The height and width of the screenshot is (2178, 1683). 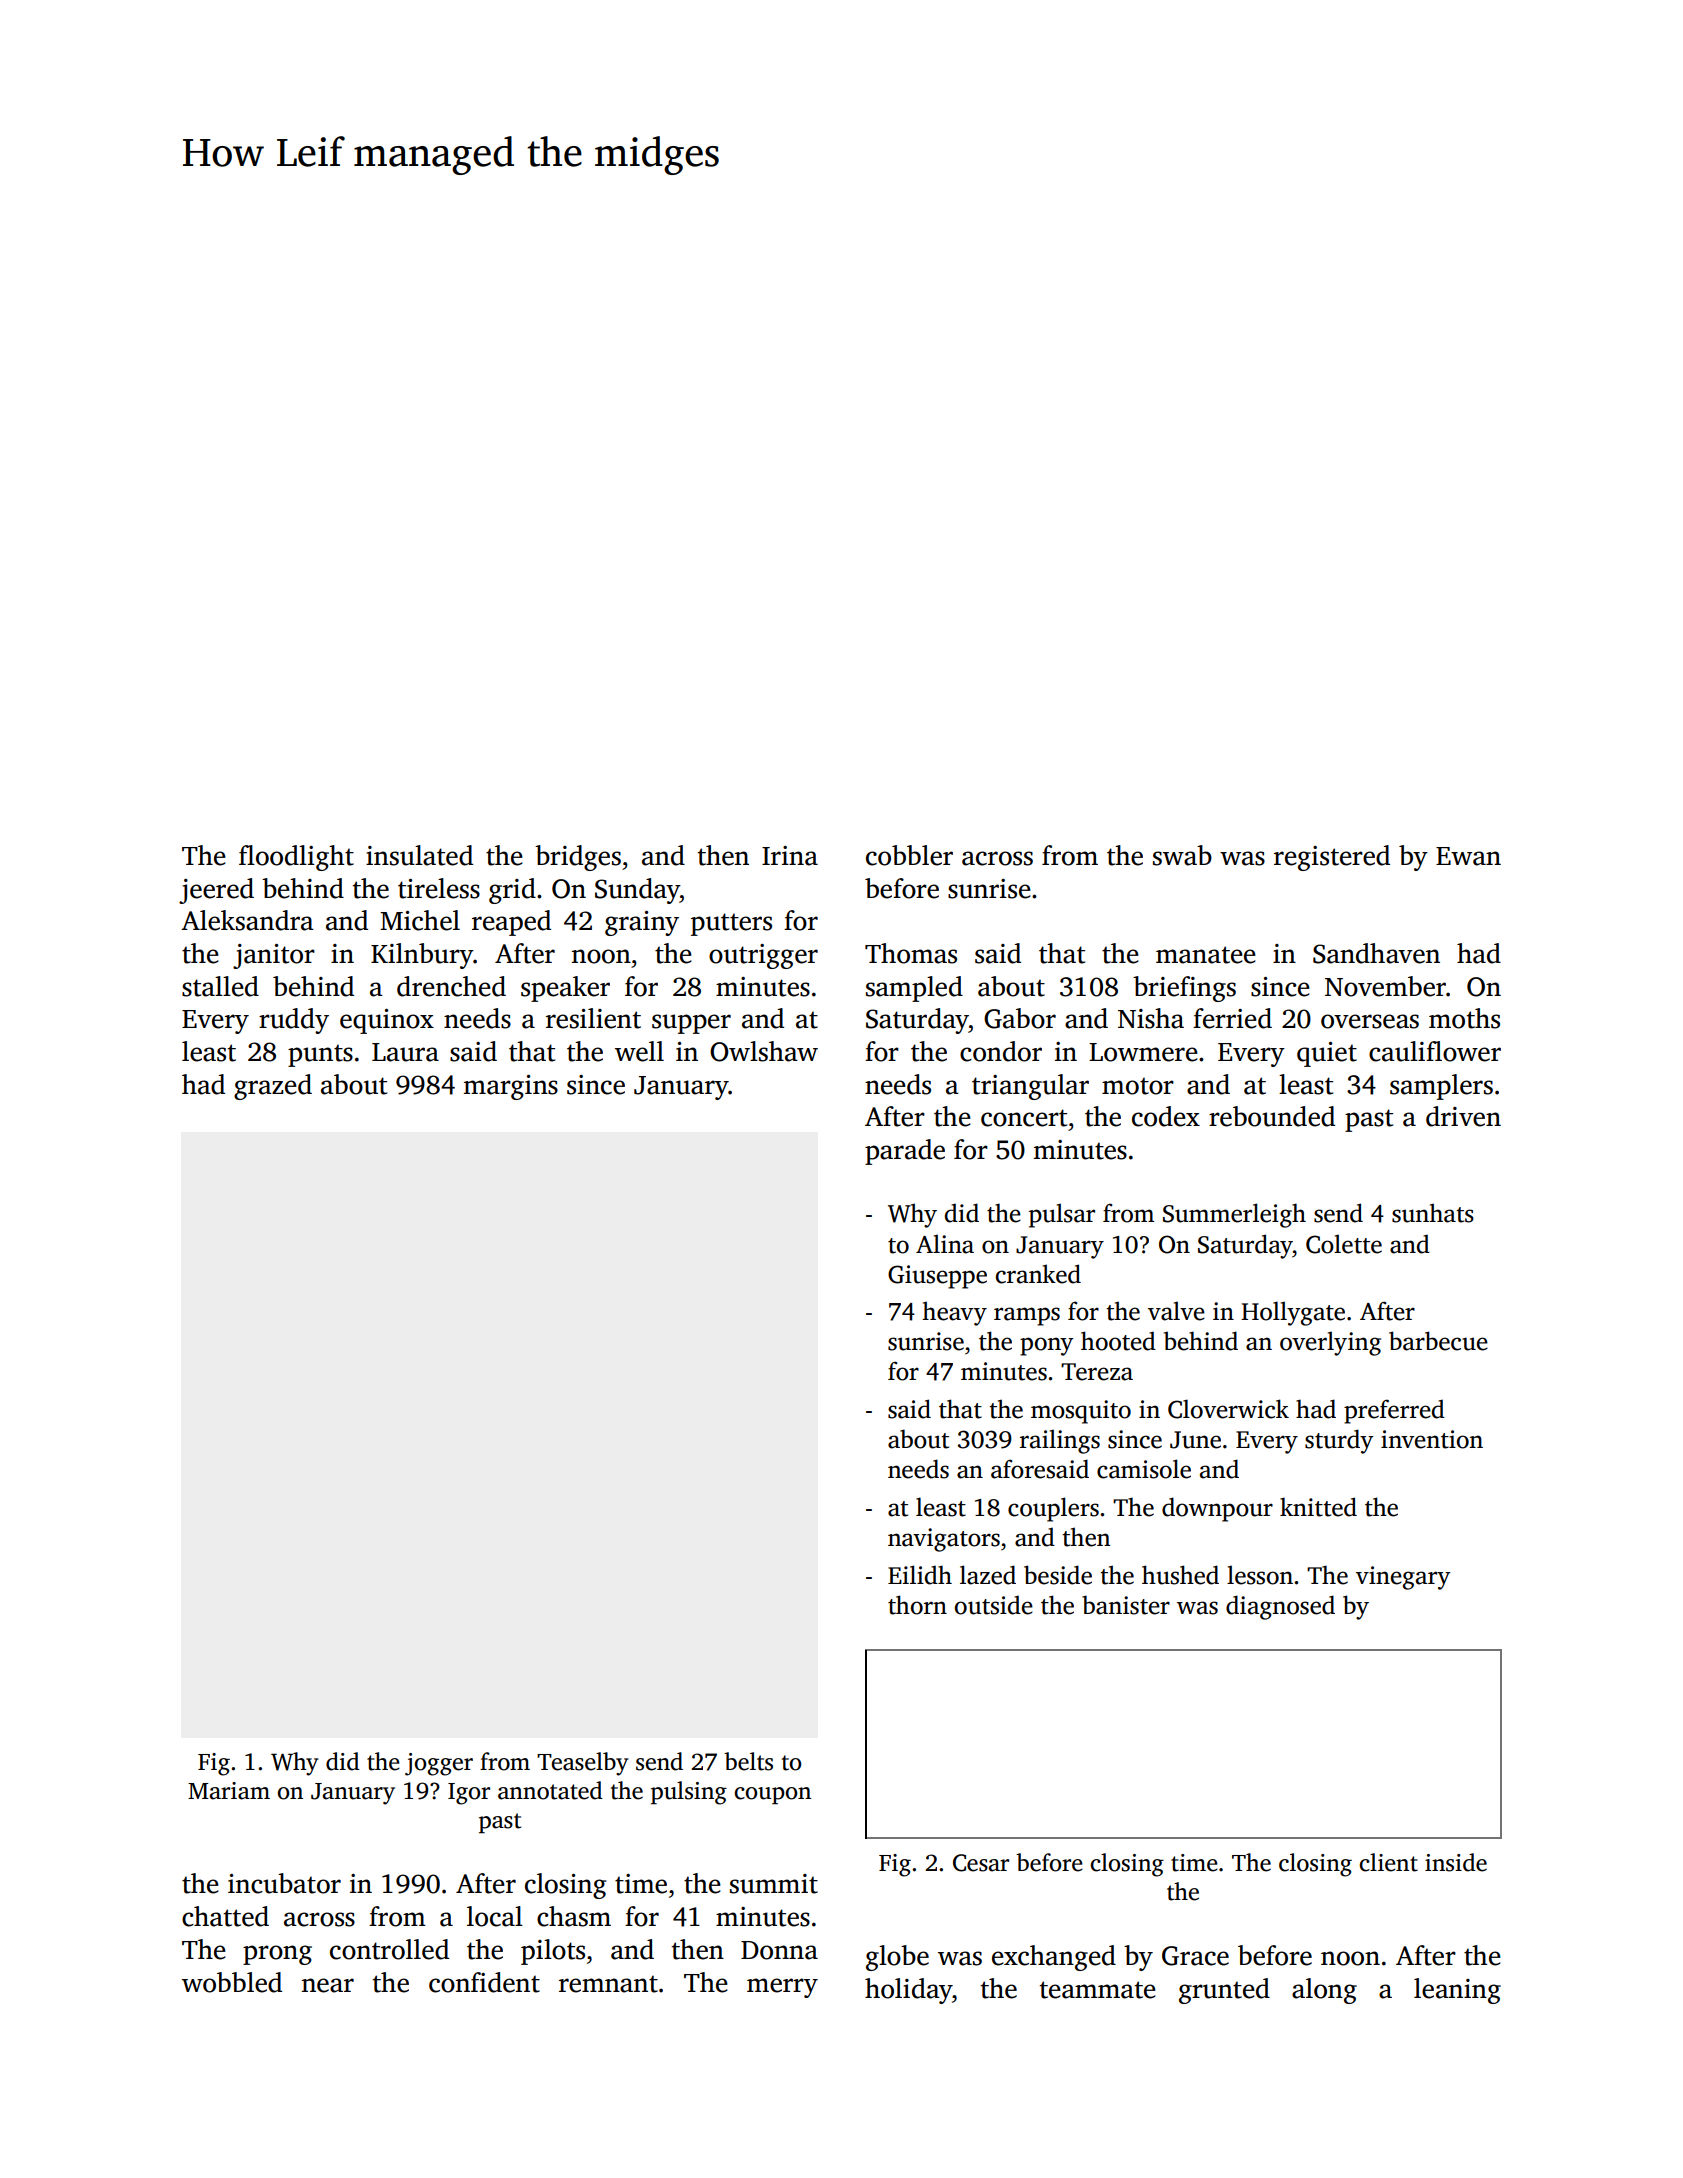 I want to click on Cesar, so click(x=981, y=1863).
